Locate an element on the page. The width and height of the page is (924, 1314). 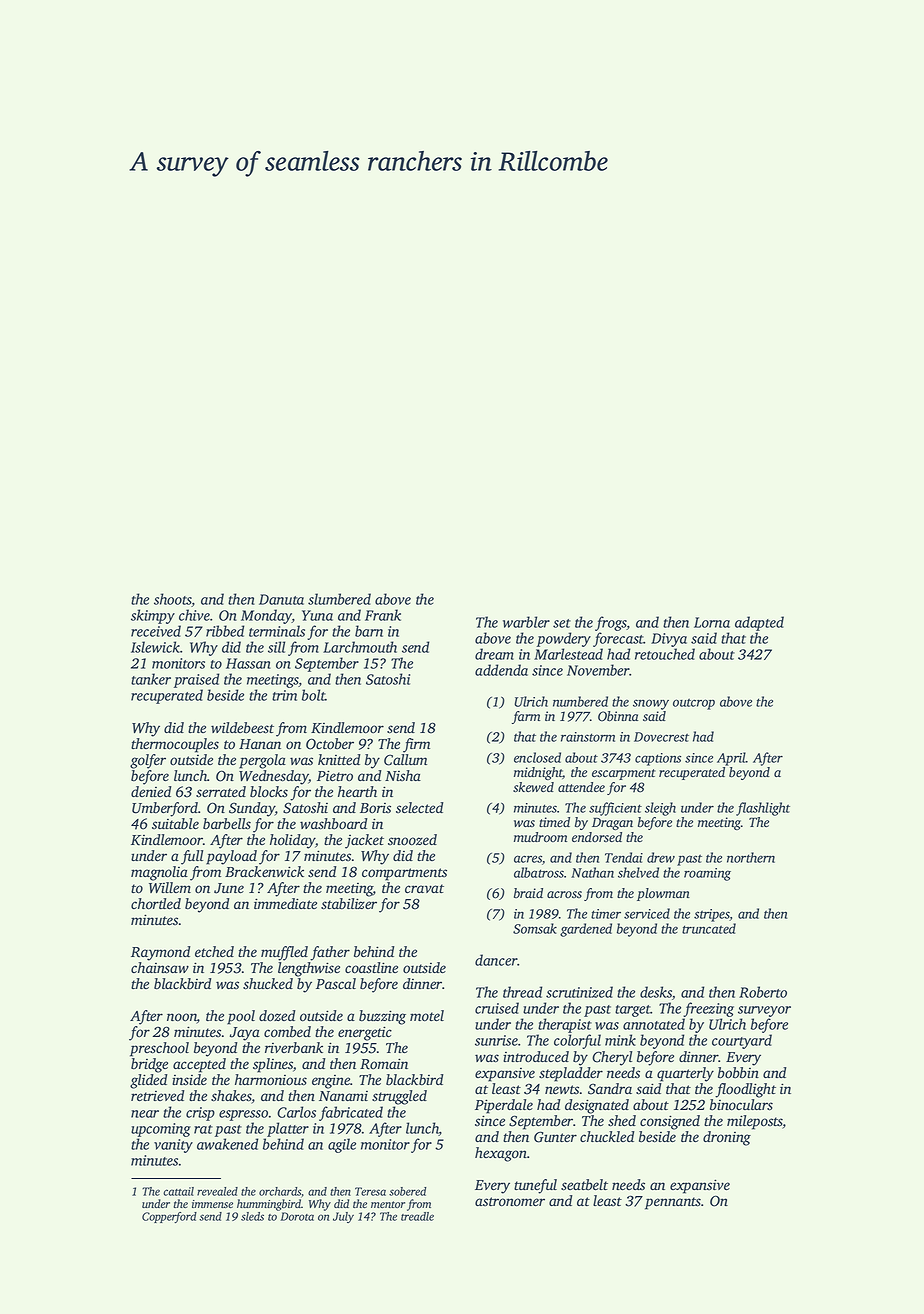
struggled is located at coordinates (399, 1097).
